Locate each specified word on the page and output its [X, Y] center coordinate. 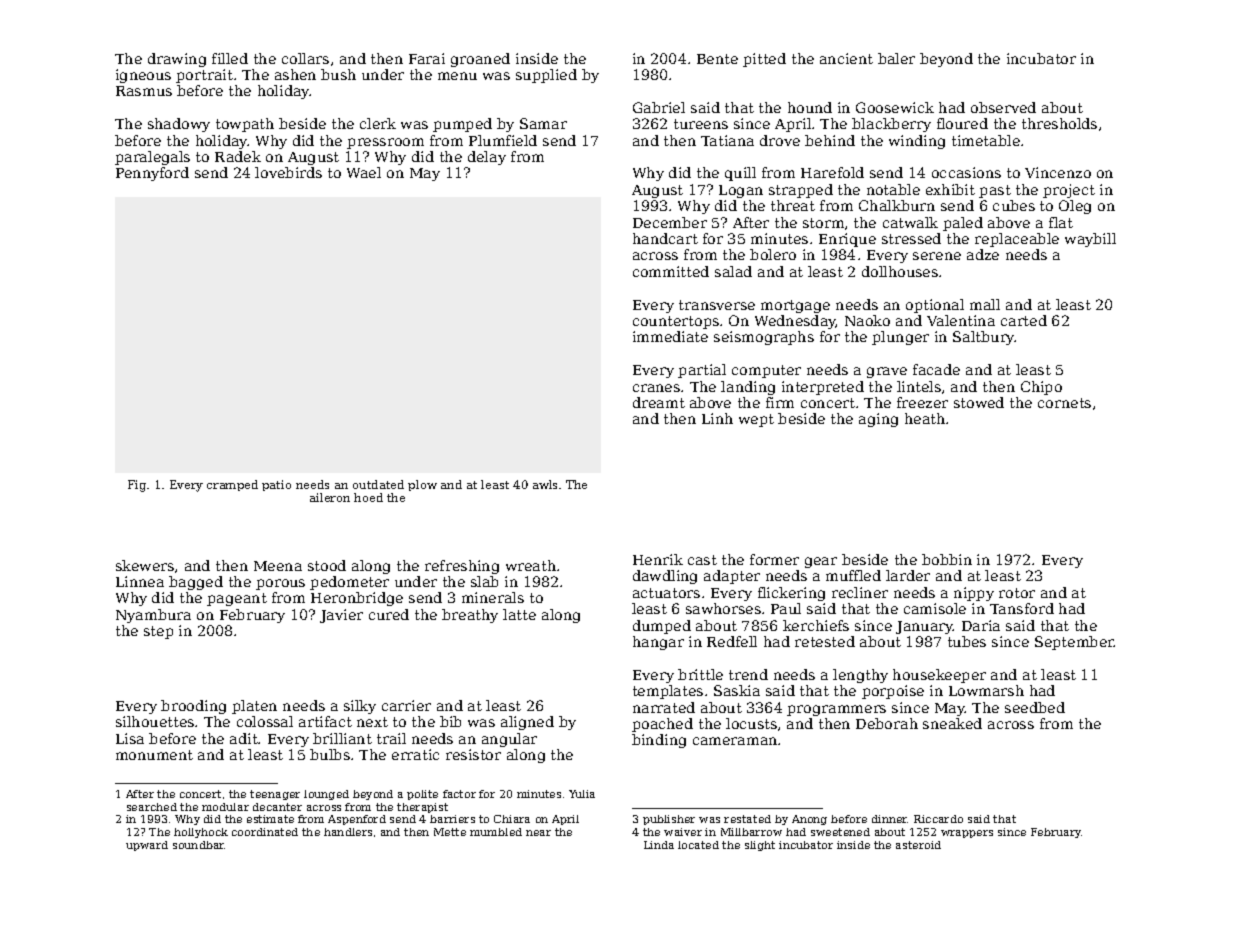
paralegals [152, 158]
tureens [701, 124]
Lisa [130, 738]
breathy [470, 616]
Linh [717, 418]
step [158, 632]
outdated [378, 484]
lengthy [860, 676]
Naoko [867, 320]
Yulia [582, 794]
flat [1061, 222]
